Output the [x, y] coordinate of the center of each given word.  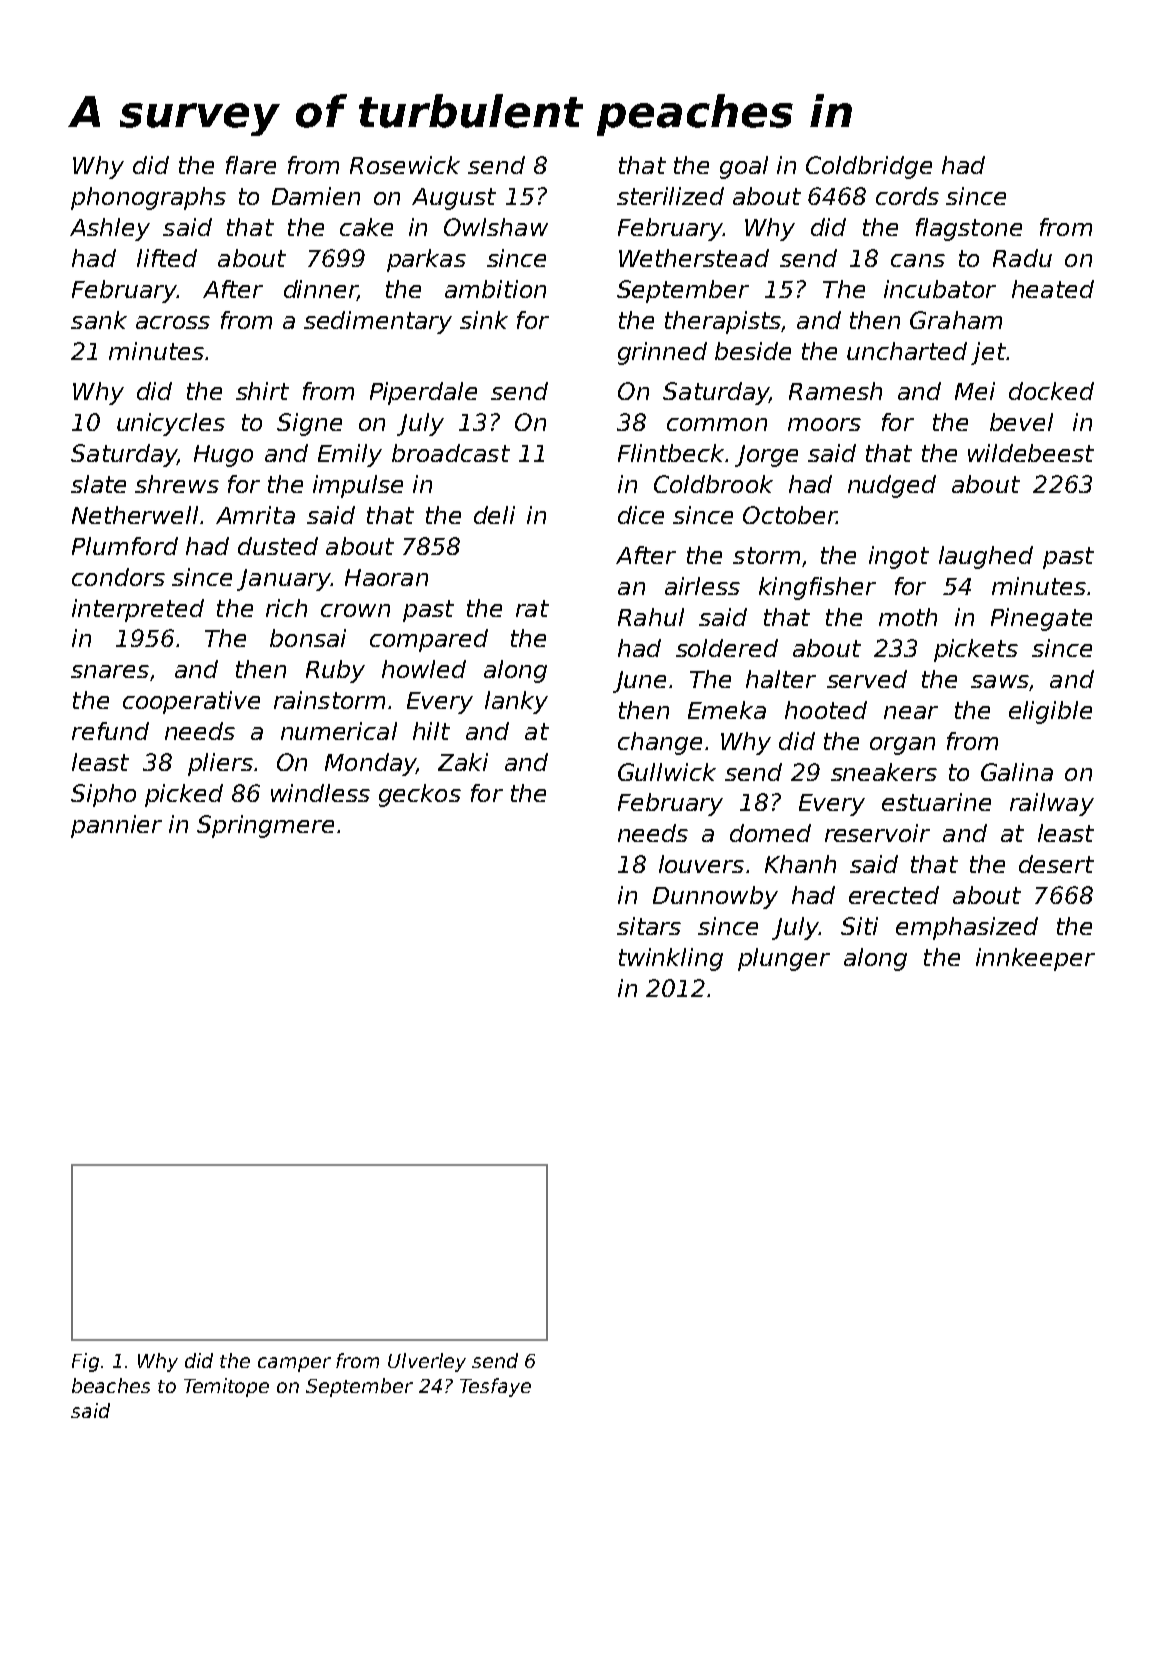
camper [294, 1364]
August [454, 199]
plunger [784, 959]
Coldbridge [869, 167]
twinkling [671, 959]
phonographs [148, 198]
